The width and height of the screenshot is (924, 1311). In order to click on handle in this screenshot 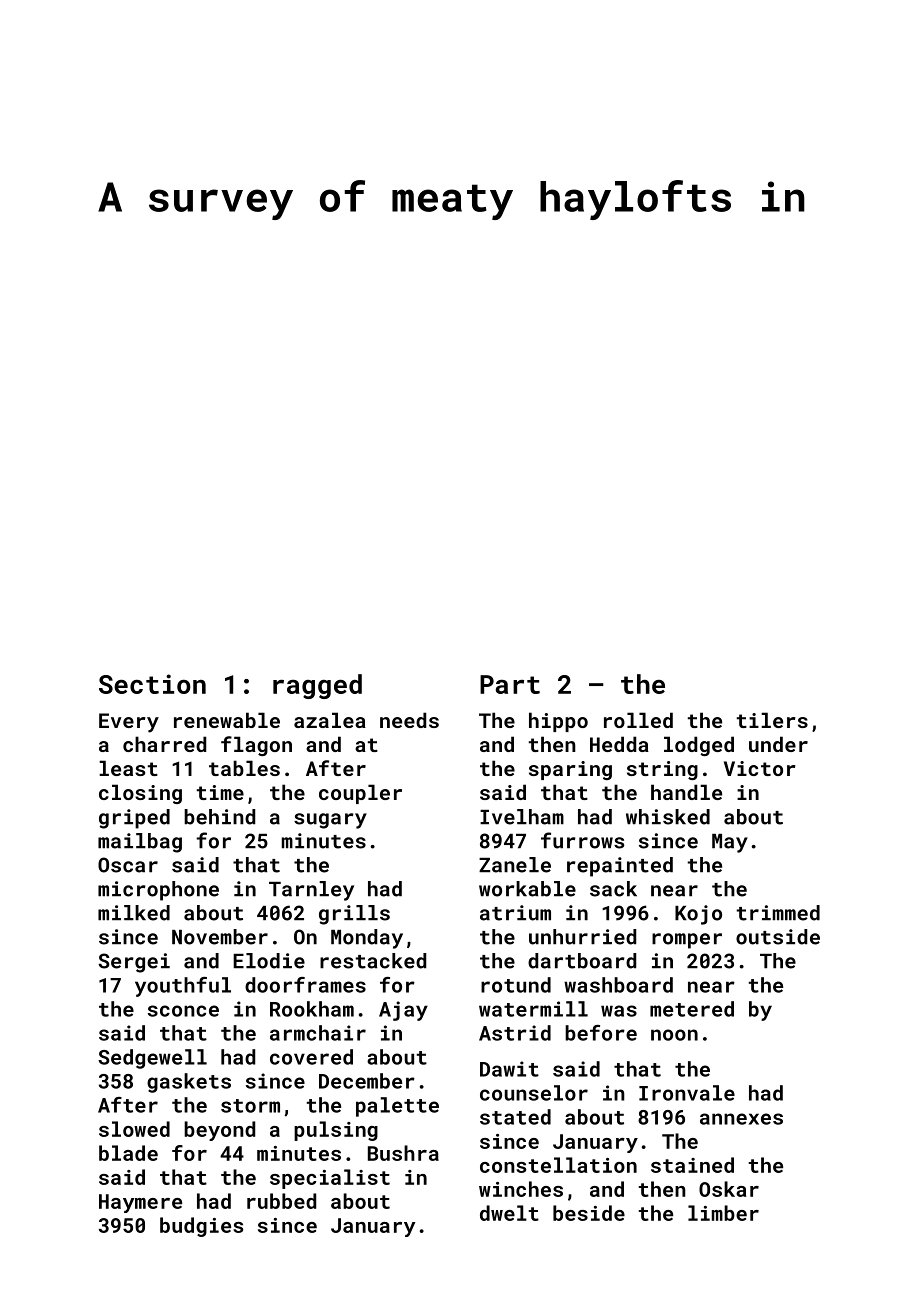, I will do `click(686, 792)`.
